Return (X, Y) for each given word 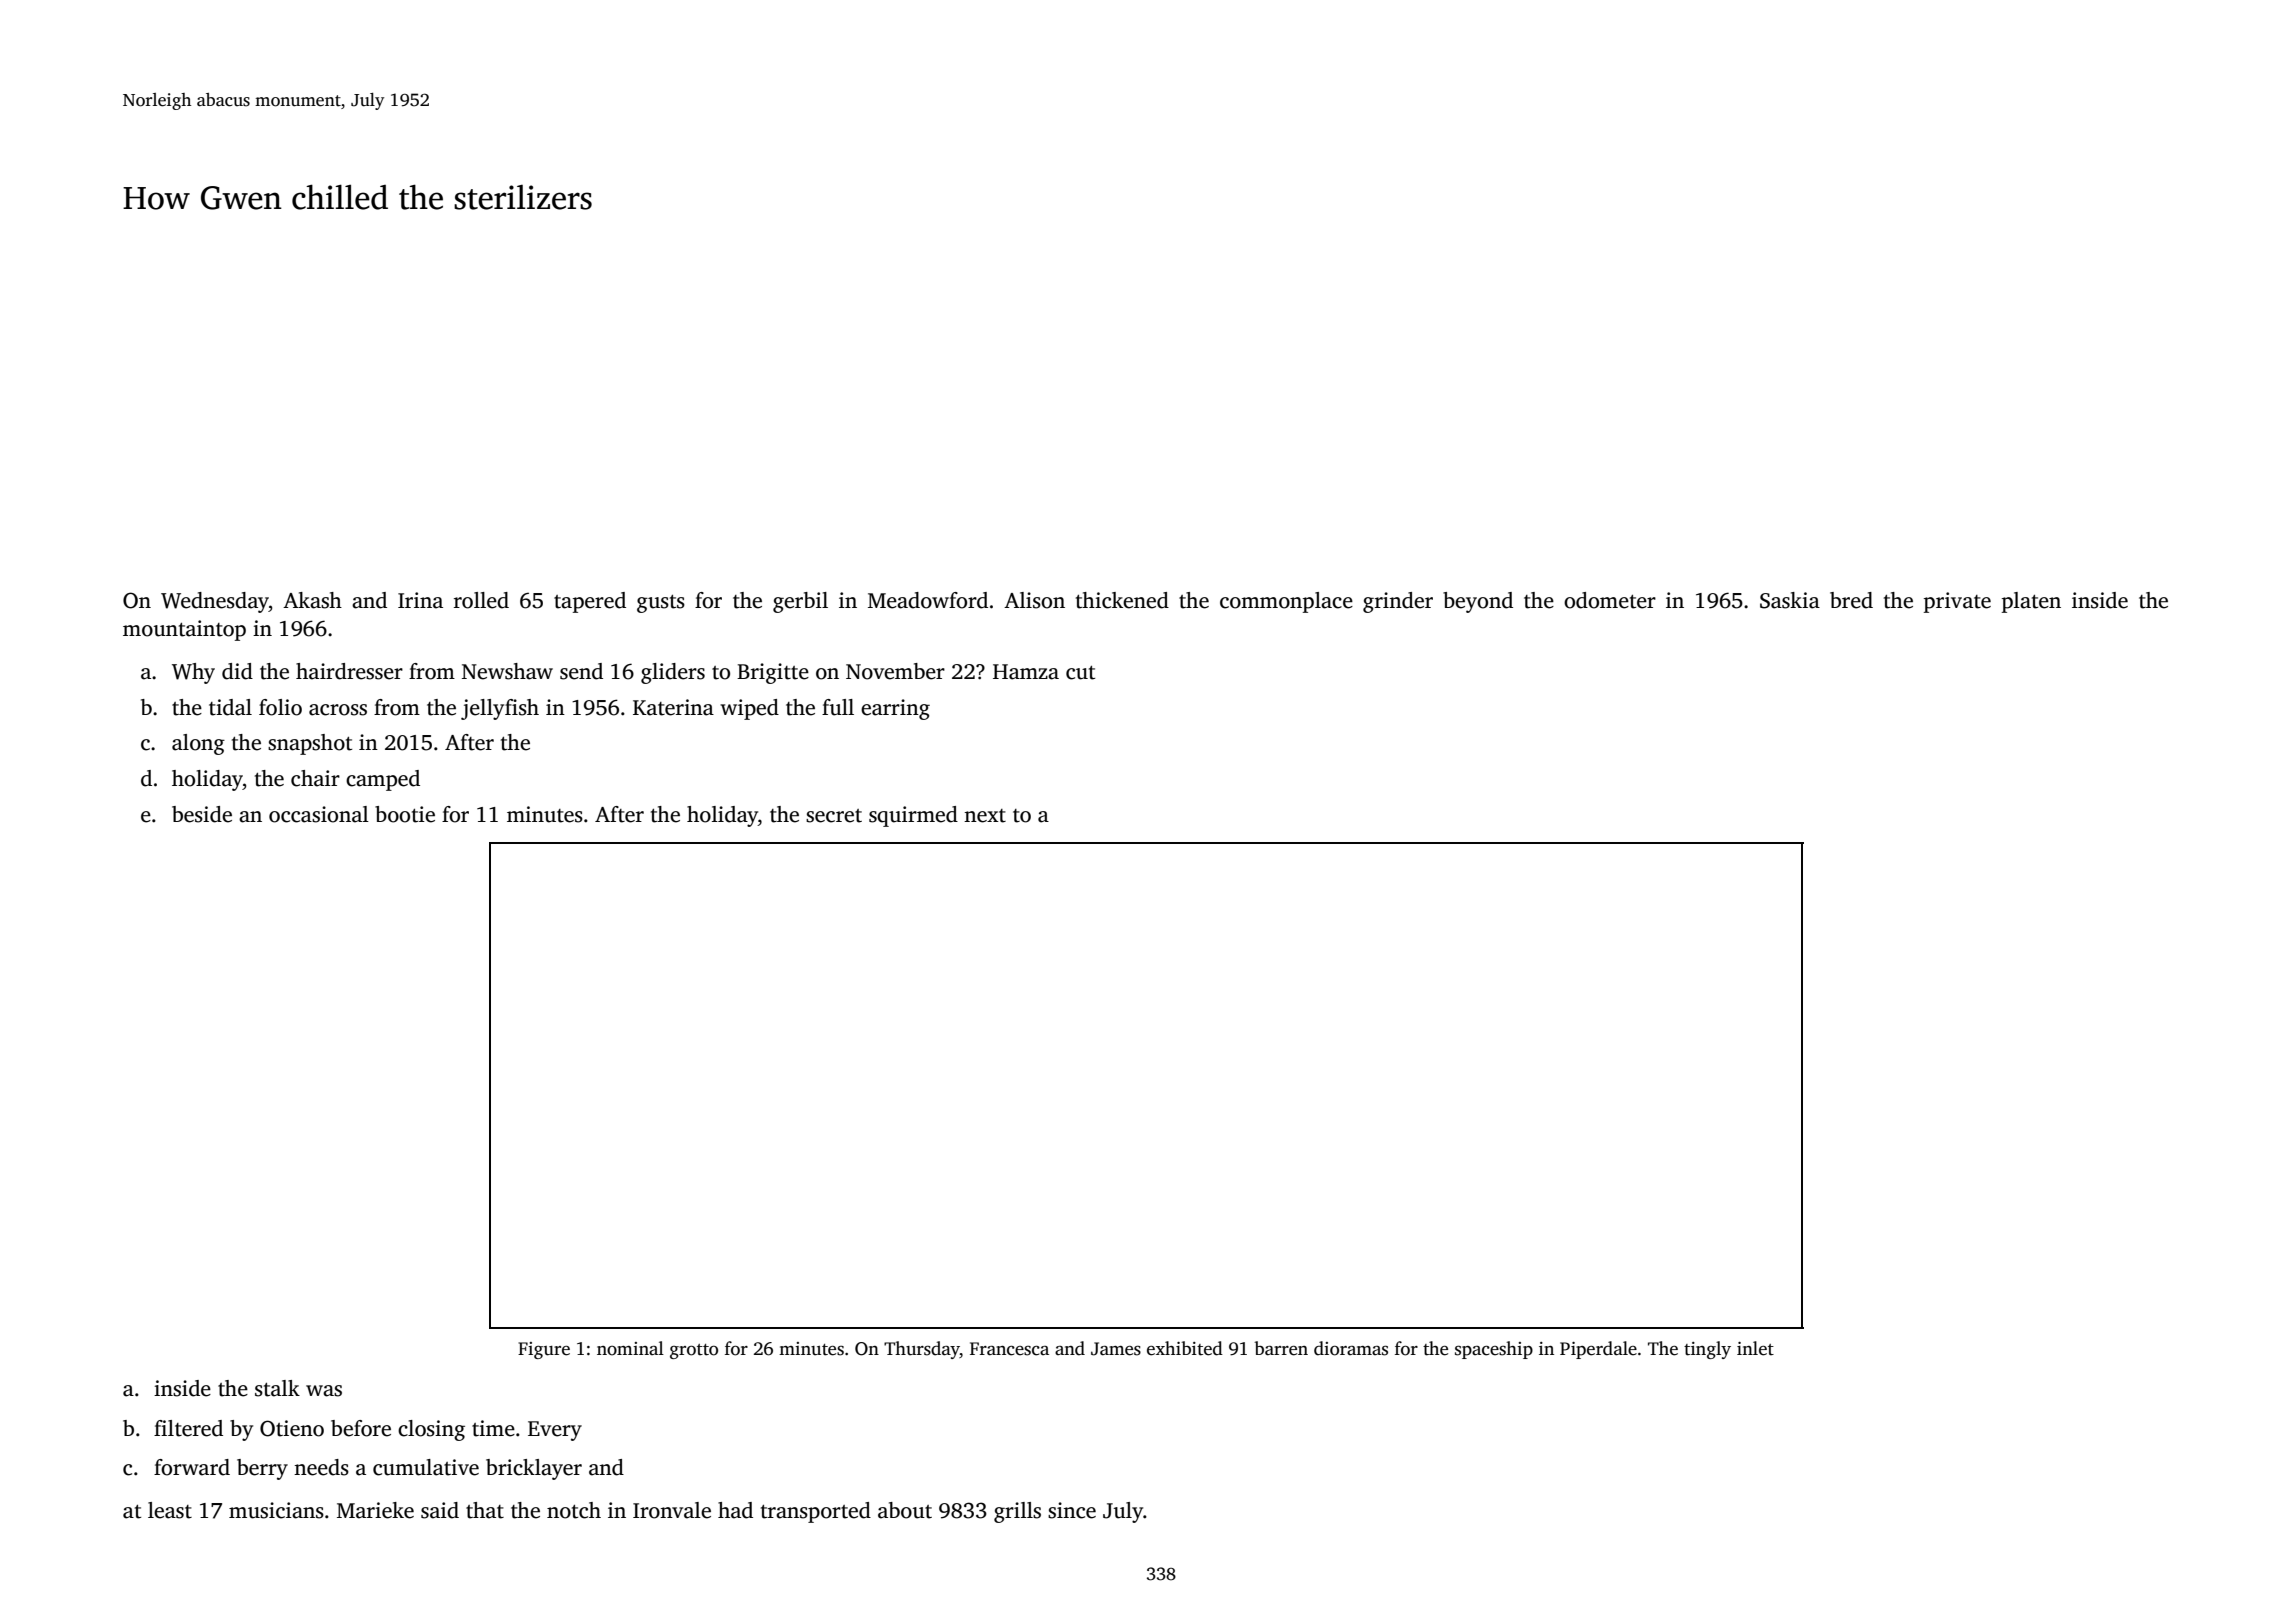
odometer (1610, 600)
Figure (544, 1350)
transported (816, 1512)
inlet (1755, 1348)
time (493, 1428)
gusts (661, 604)
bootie (405, 814)
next (985, 816)
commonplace (1286, 602)
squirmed (913, 816)
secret (834, 816)
